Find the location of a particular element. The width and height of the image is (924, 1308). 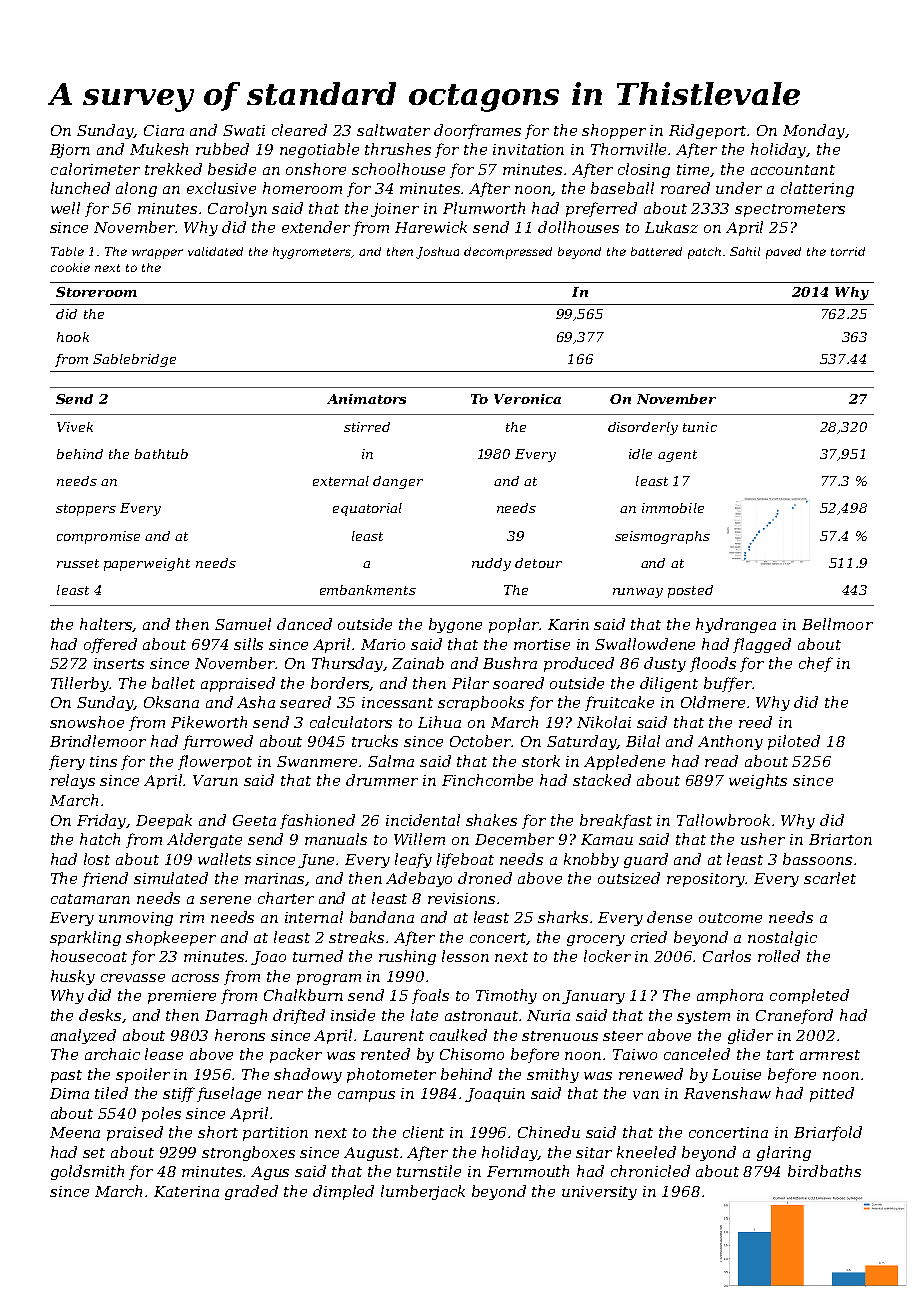

Sablebridge is located at coordinates (134, 360).
